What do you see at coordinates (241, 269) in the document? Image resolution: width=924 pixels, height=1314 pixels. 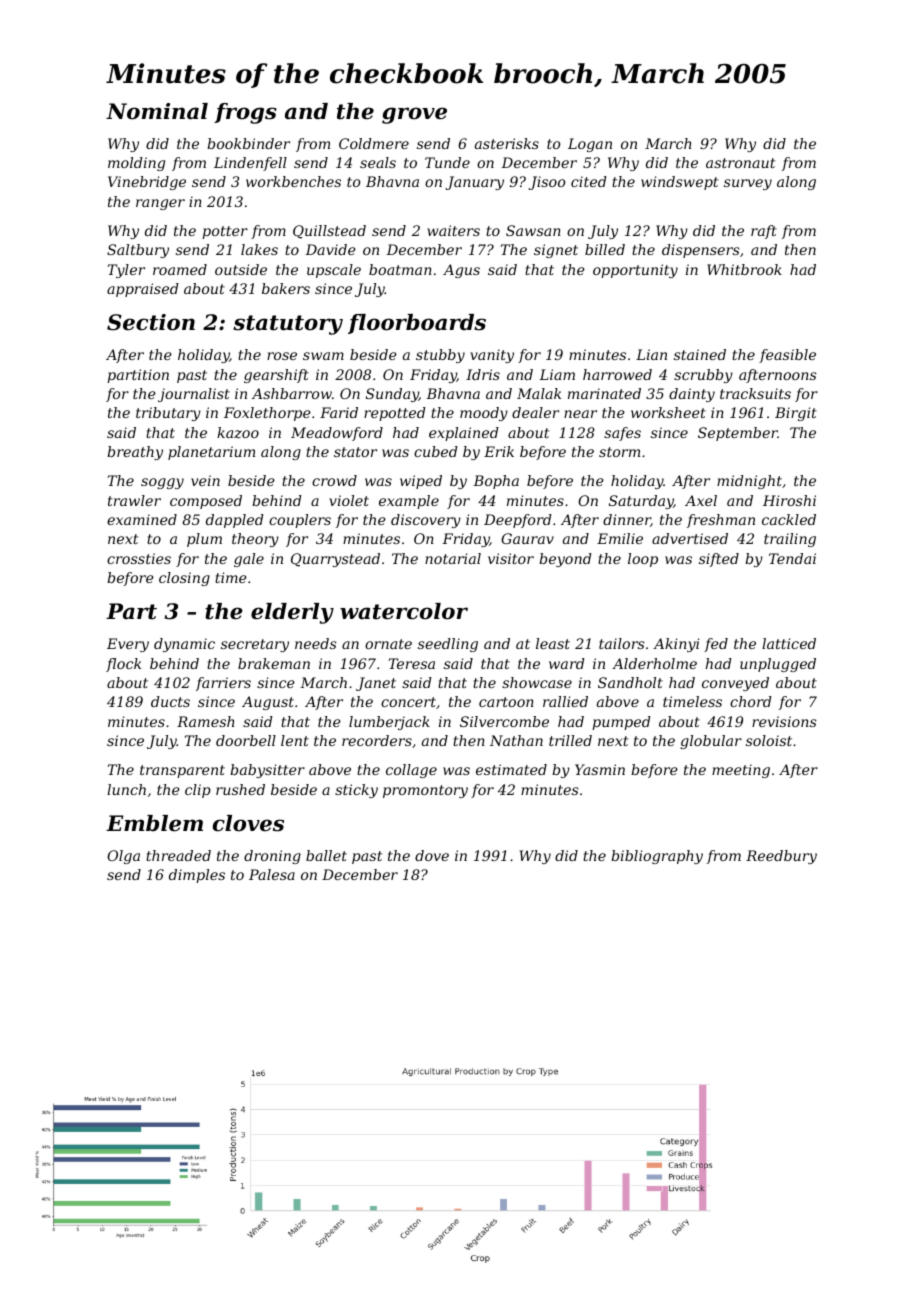 I see `outside` at bounding box center [241, 269].
